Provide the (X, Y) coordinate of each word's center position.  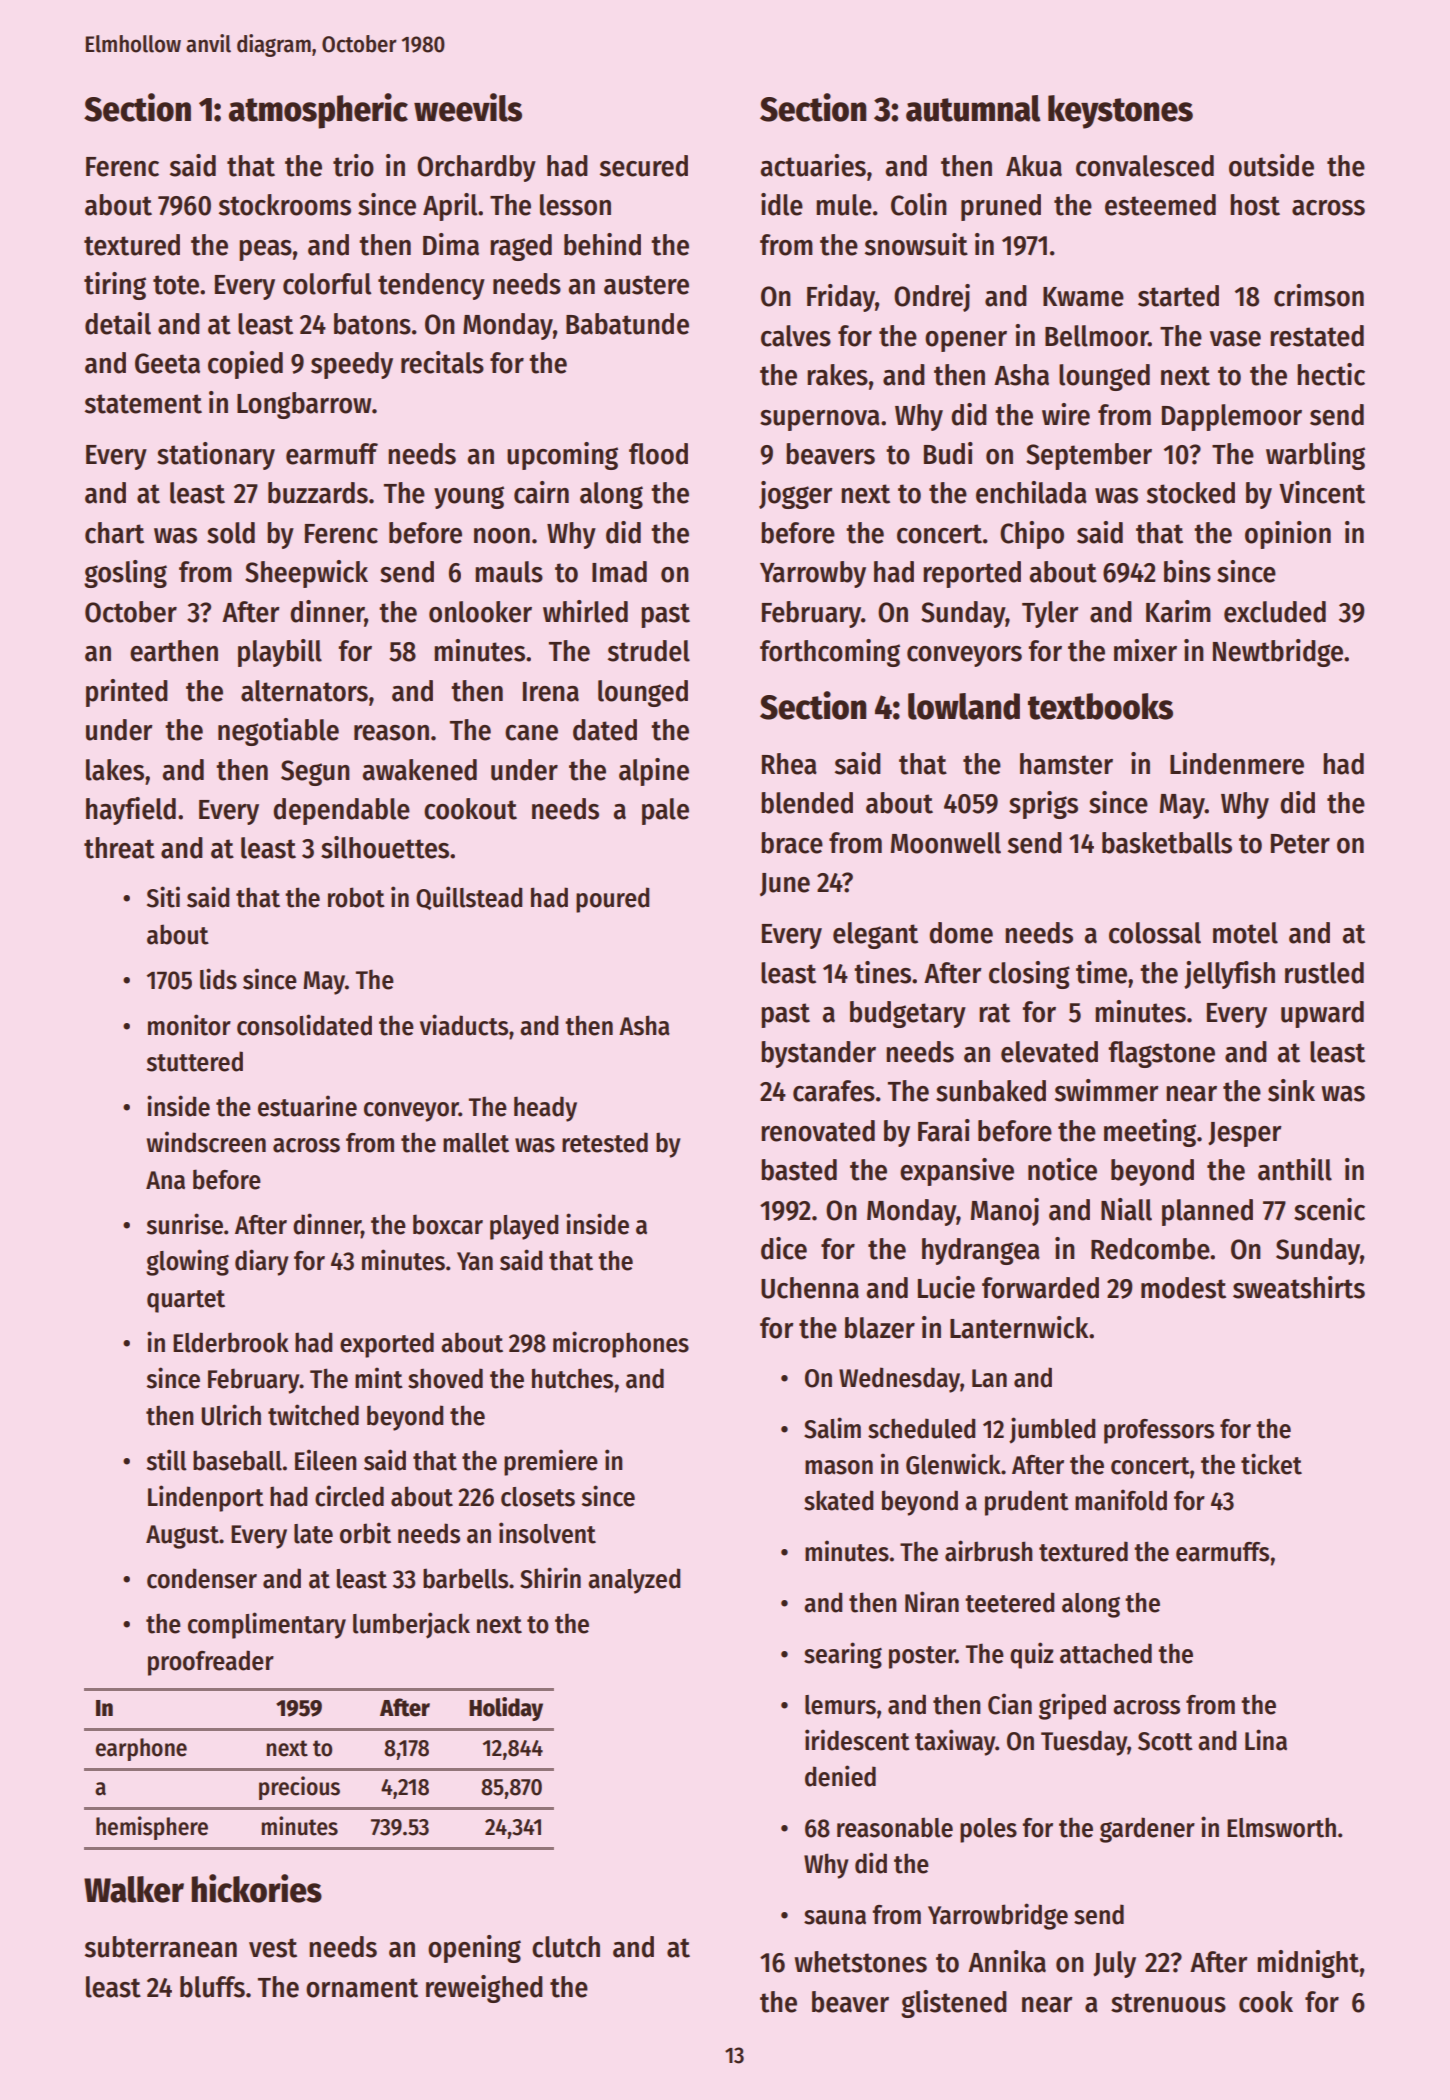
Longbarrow (304, 405)
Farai (944, 1130)
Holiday (506, 1709)
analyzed (634, 1581)
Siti (163, 897)
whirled (585, 611)
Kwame (1083, 297)
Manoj (1005, 1212)
